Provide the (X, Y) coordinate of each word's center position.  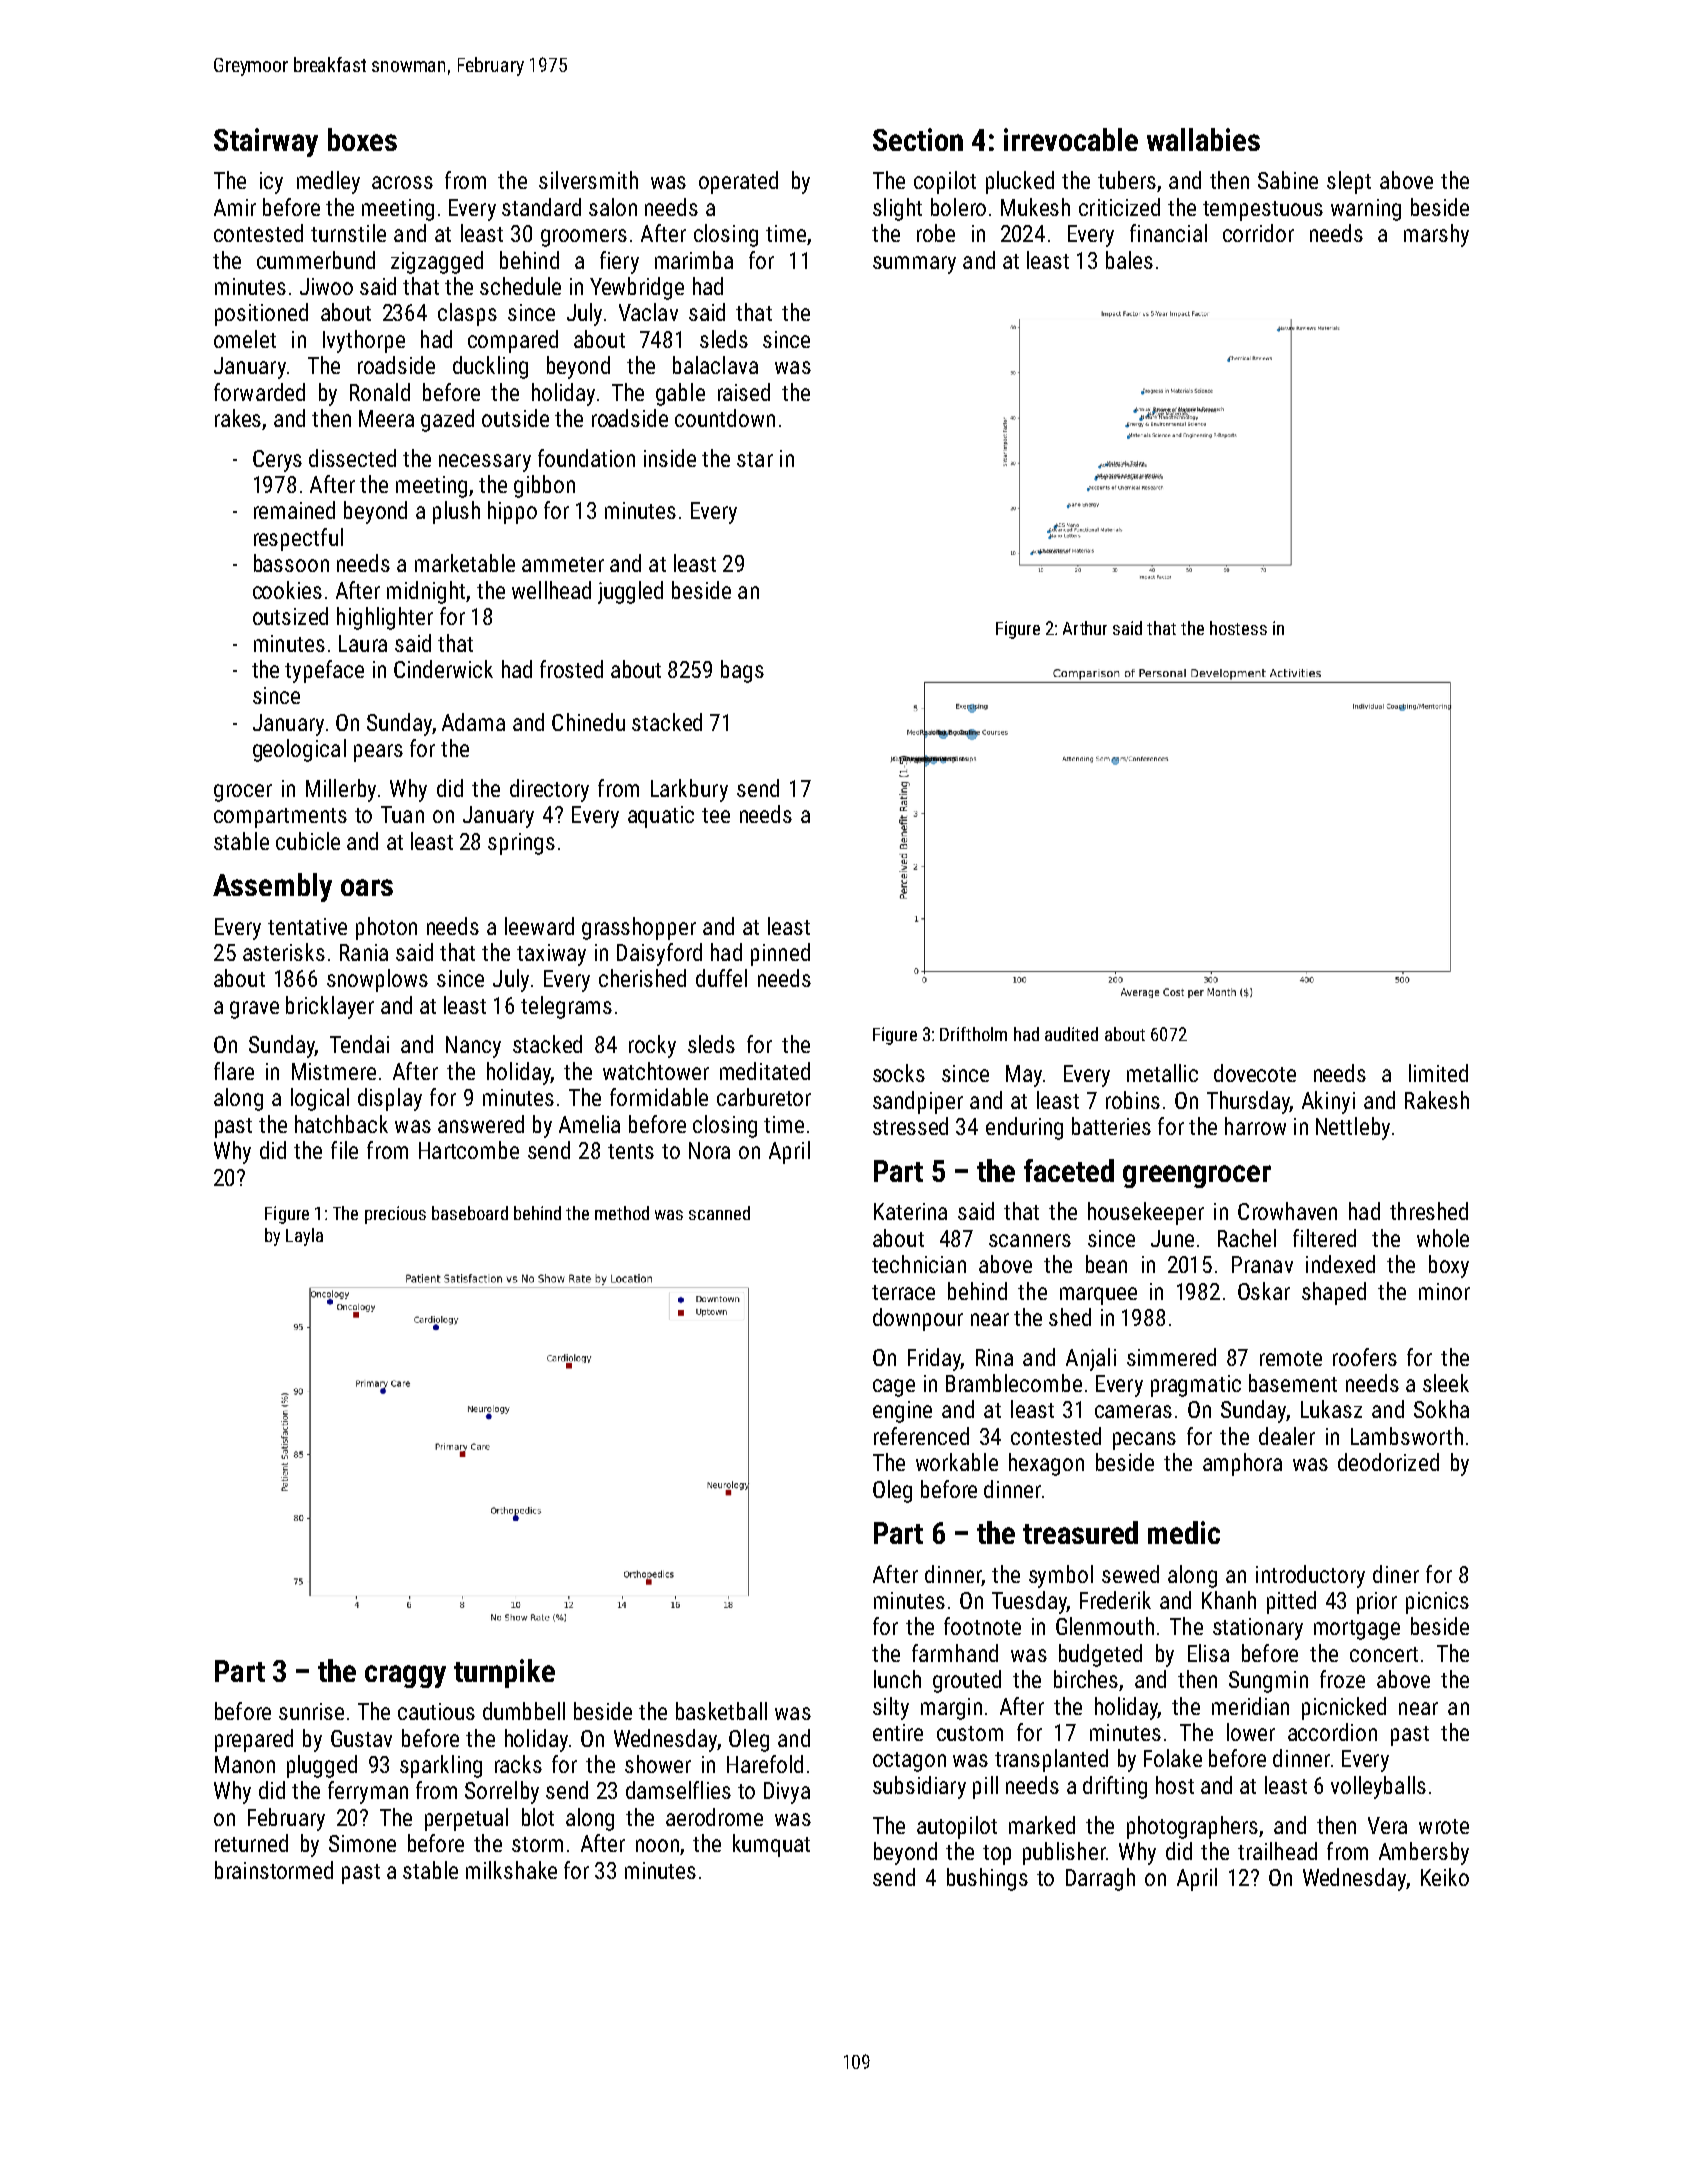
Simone (362, 1843)
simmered (1171, 1357)
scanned (719, 1213)
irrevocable (1071, 139)
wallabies (1203, 139)
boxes (362, 139)
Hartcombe (469, 1150)
